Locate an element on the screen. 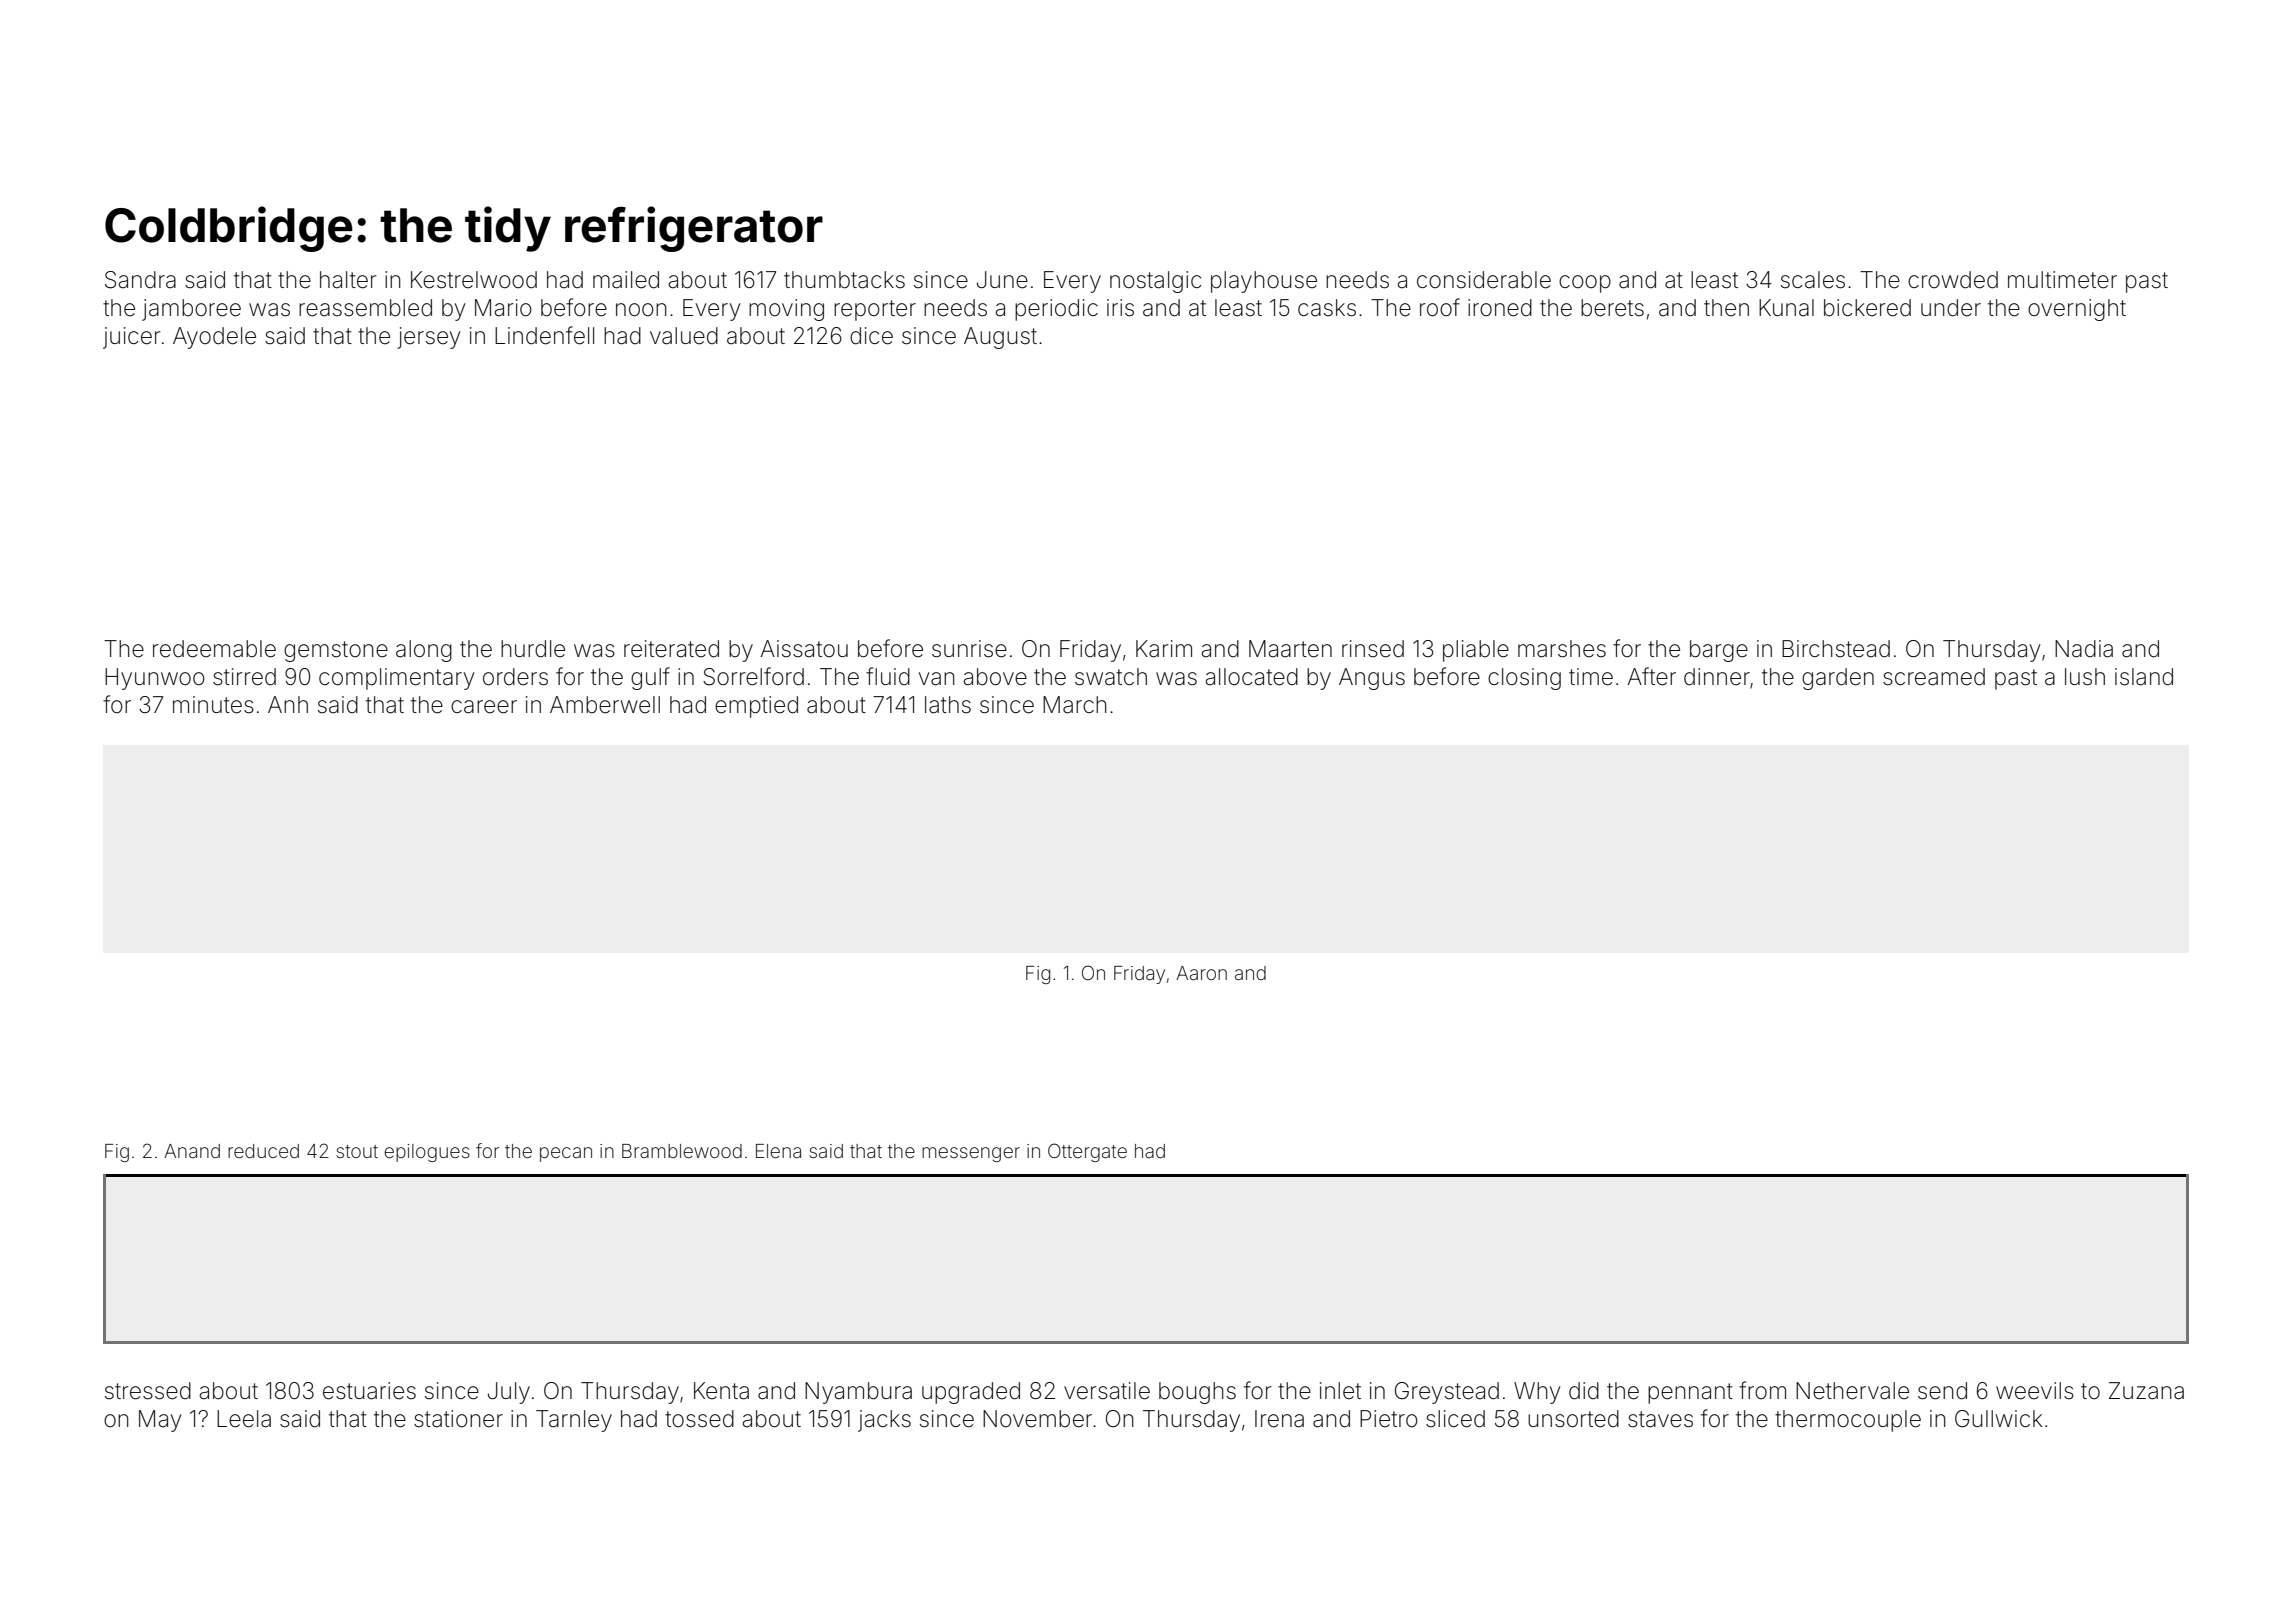 This screenshot has width=2292, height=1620. Anand is located at coordinates (192, 1151).
